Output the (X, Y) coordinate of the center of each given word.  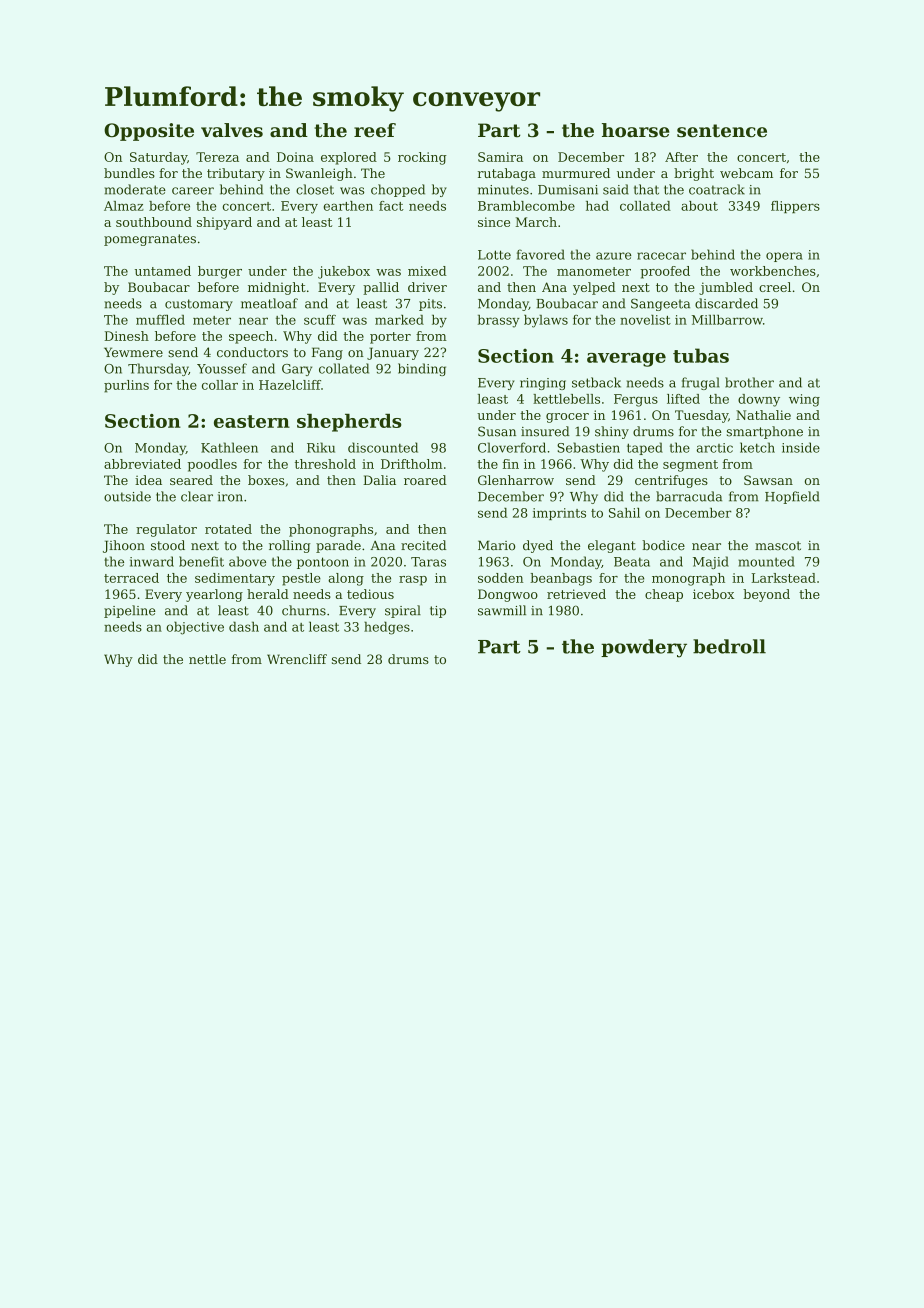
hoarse (635, 130)
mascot (778, 546)
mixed (427, 271)
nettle (207, 659)
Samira (500, 157)
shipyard (224, 223)
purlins (126, 386)
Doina (295, 157)
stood (168, 545)
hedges (387, 628)
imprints (559, 514)
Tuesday (701, 416)
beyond (766, 595)
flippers (795, 207)
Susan (497, 431)
